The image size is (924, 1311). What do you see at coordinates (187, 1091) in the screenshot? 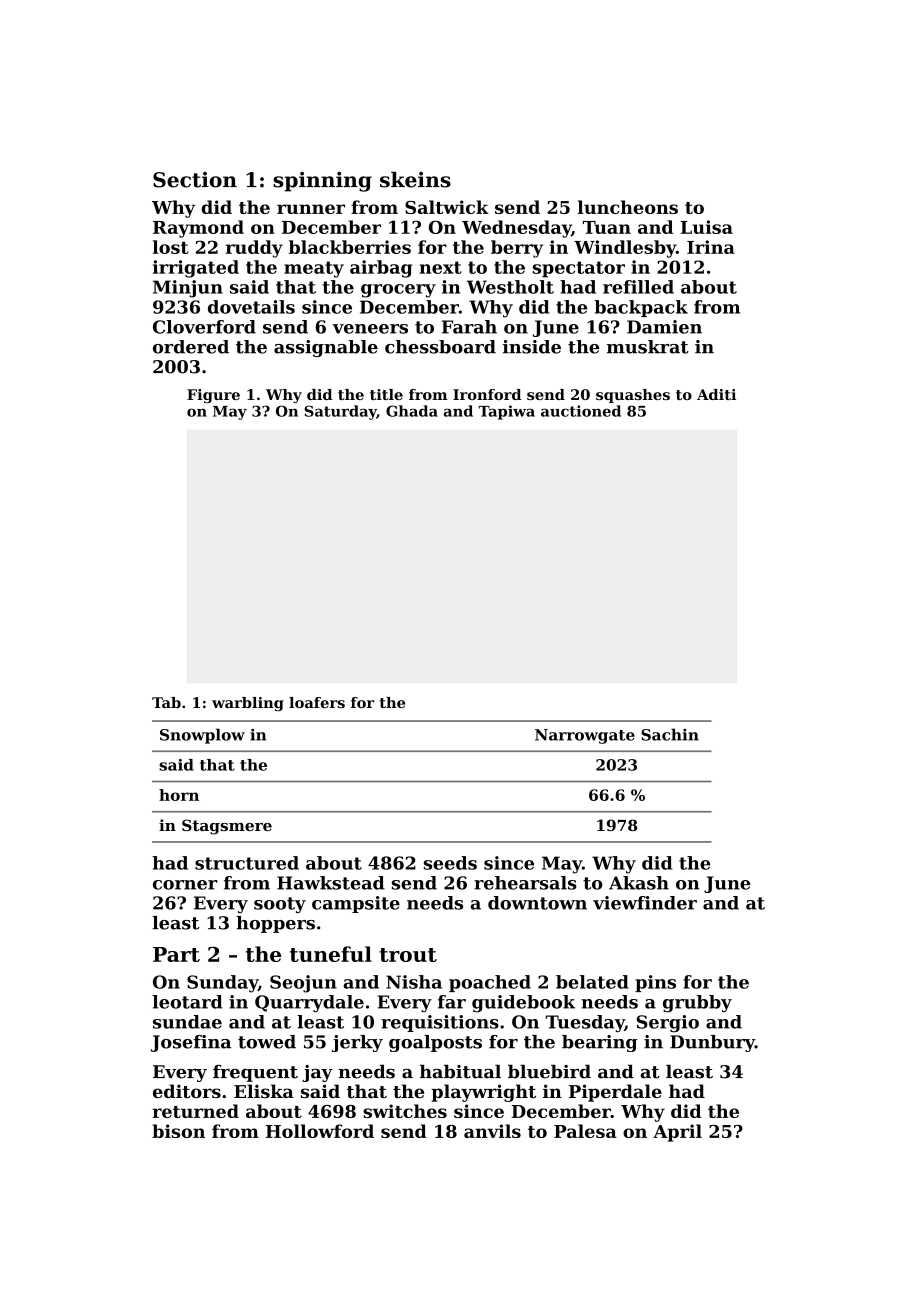
I see `editors` at bounding box center [187, 1091].
